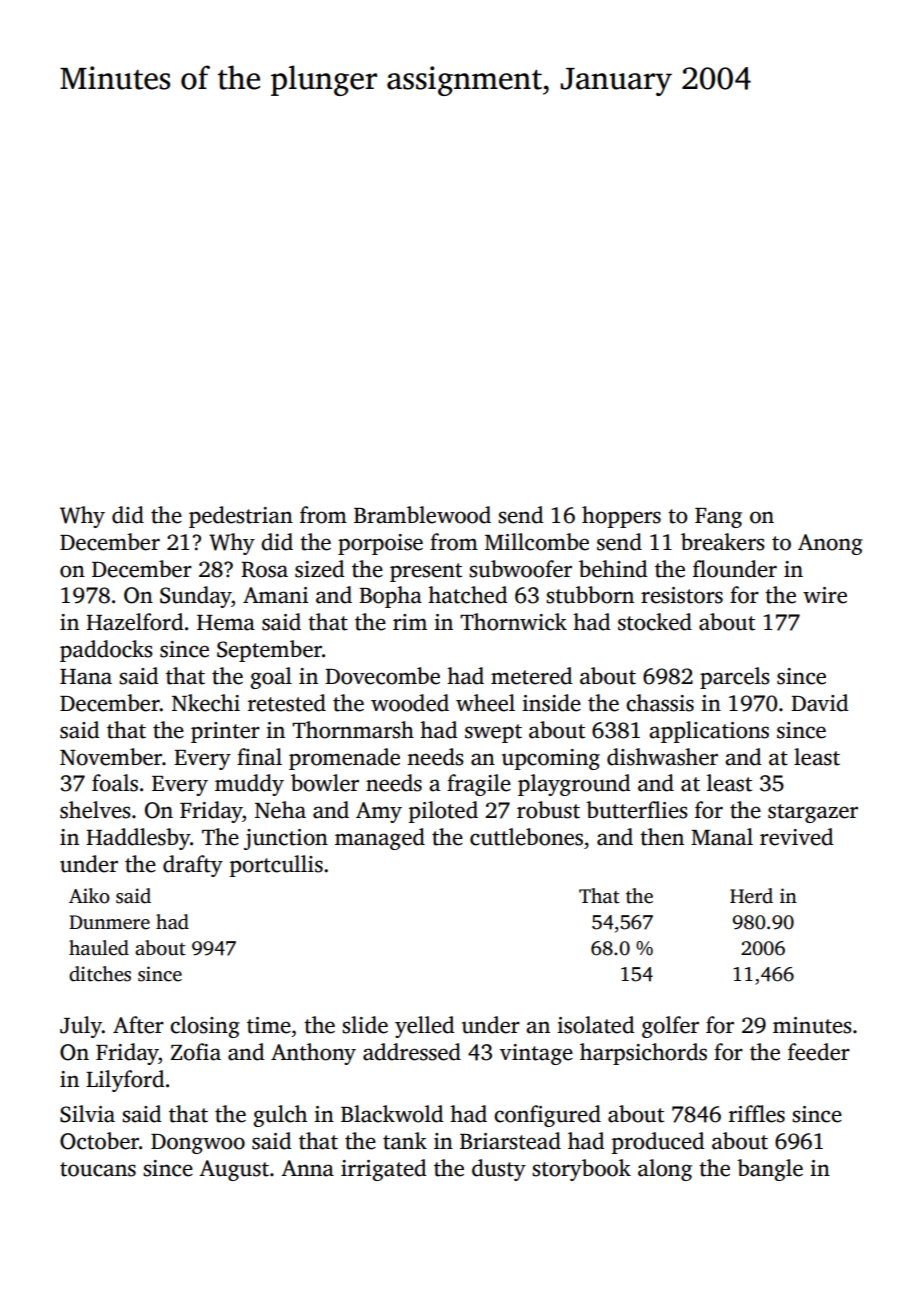  I want to click on Rosa, so click(264, 570).
